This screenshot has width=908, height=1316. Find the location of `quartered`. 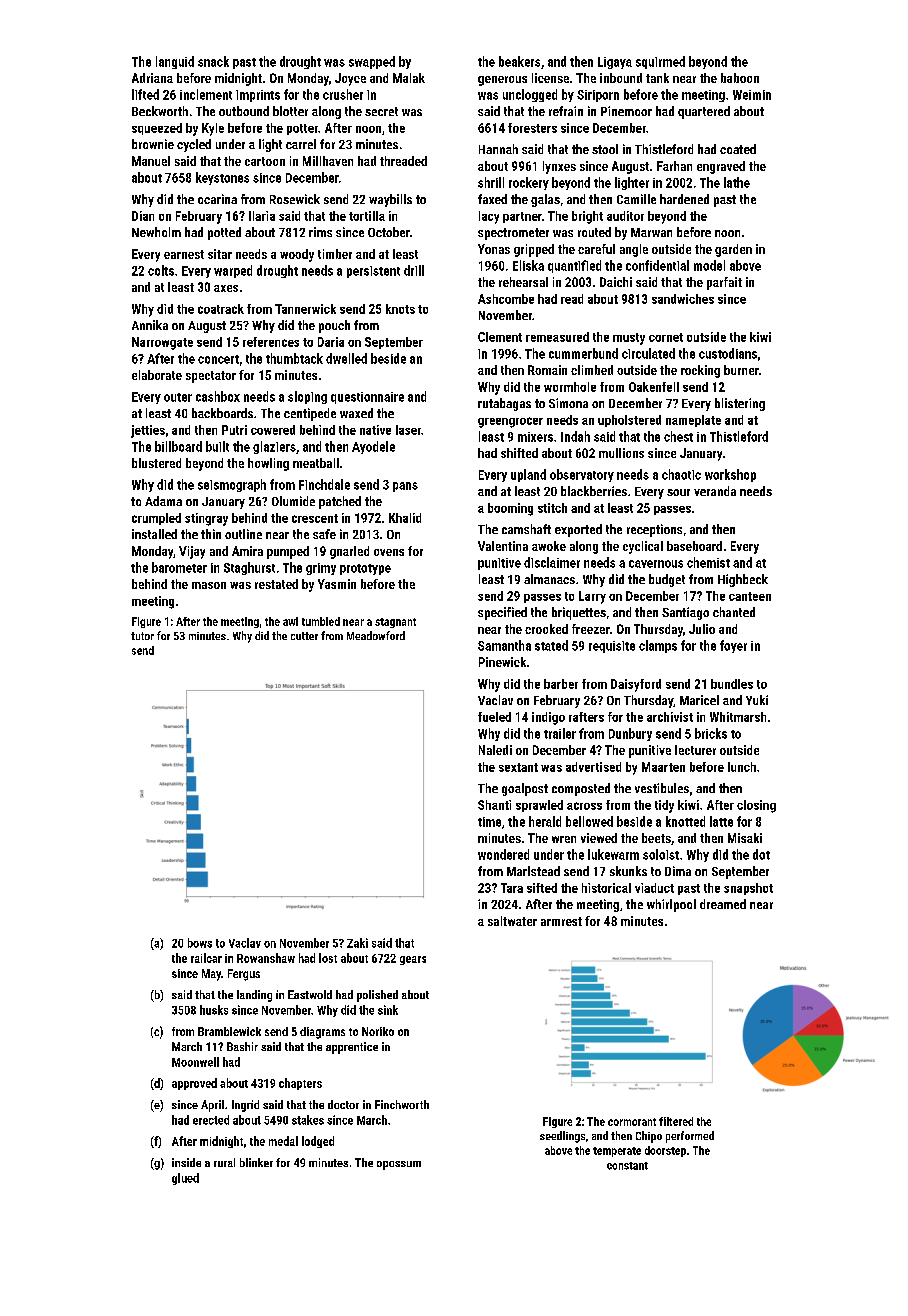

quartered is located at coordinates (704, 112).
